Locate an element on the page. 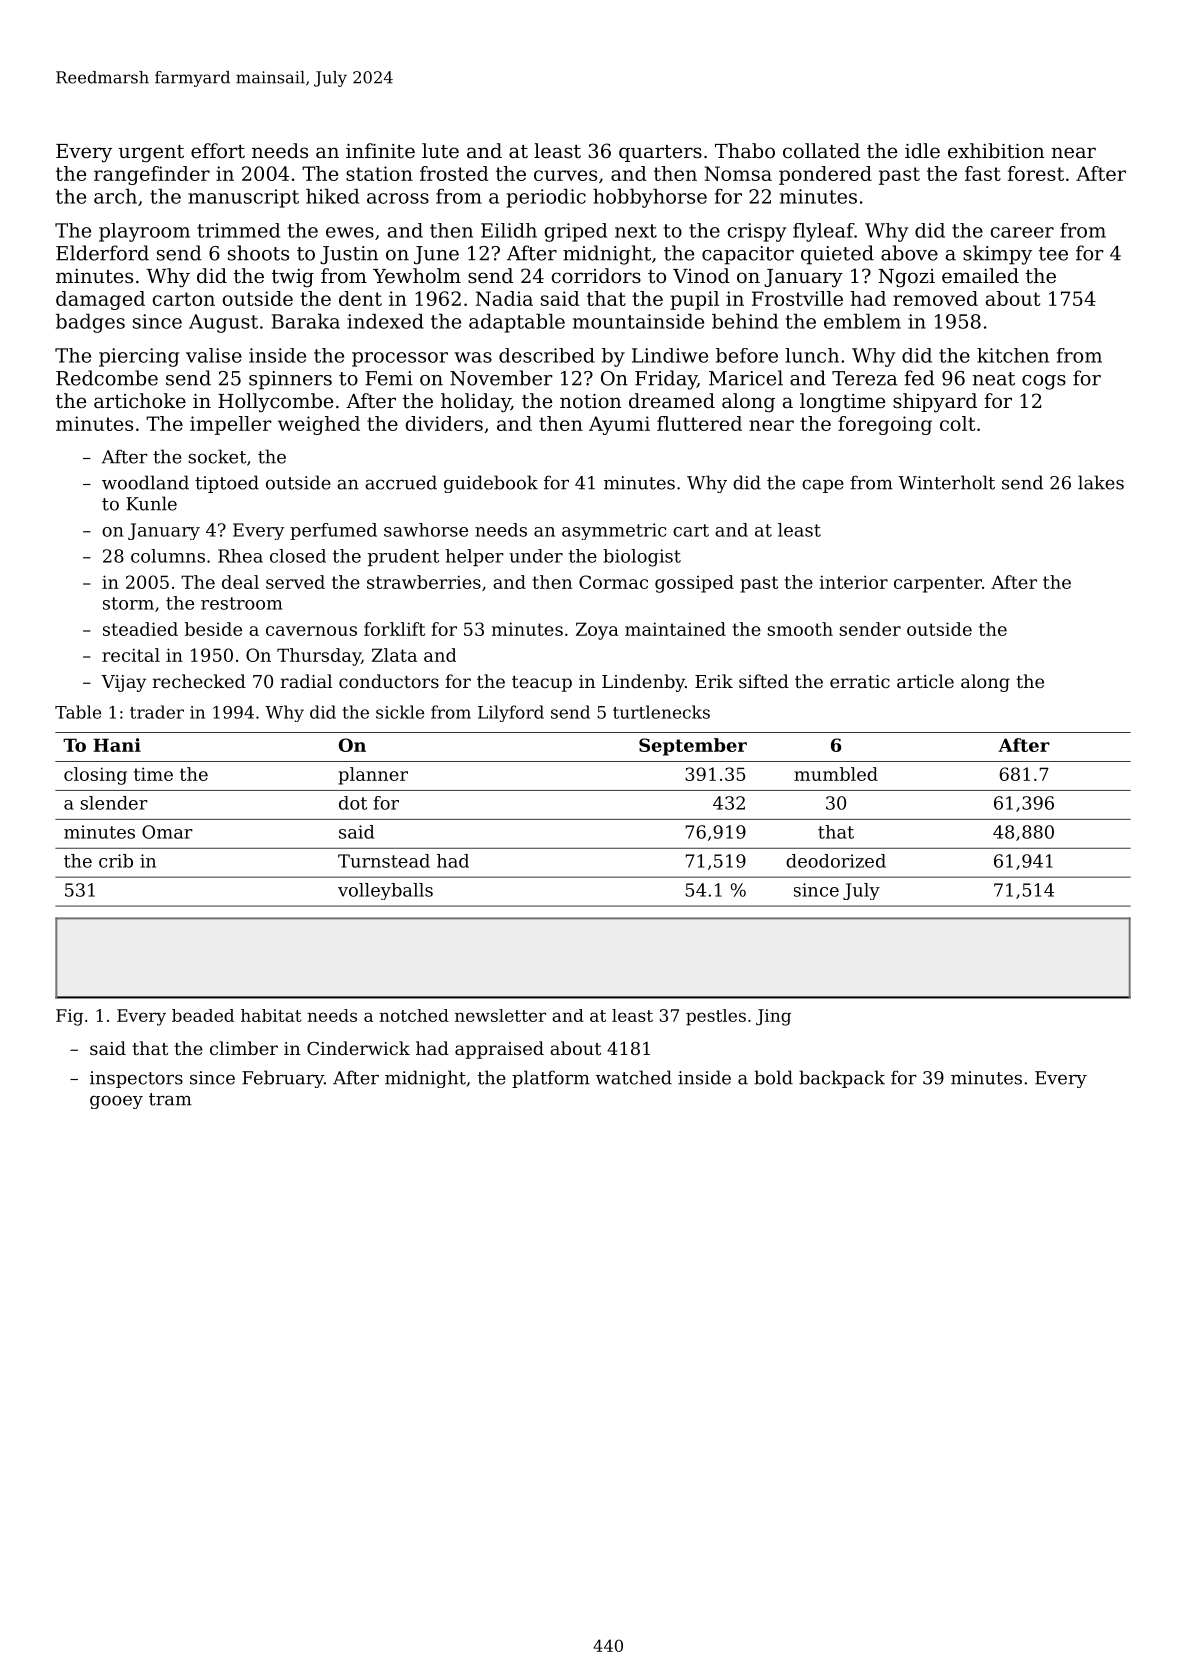 The image size is (1186, 1677). indexed is located at coordinates (385, 321).
